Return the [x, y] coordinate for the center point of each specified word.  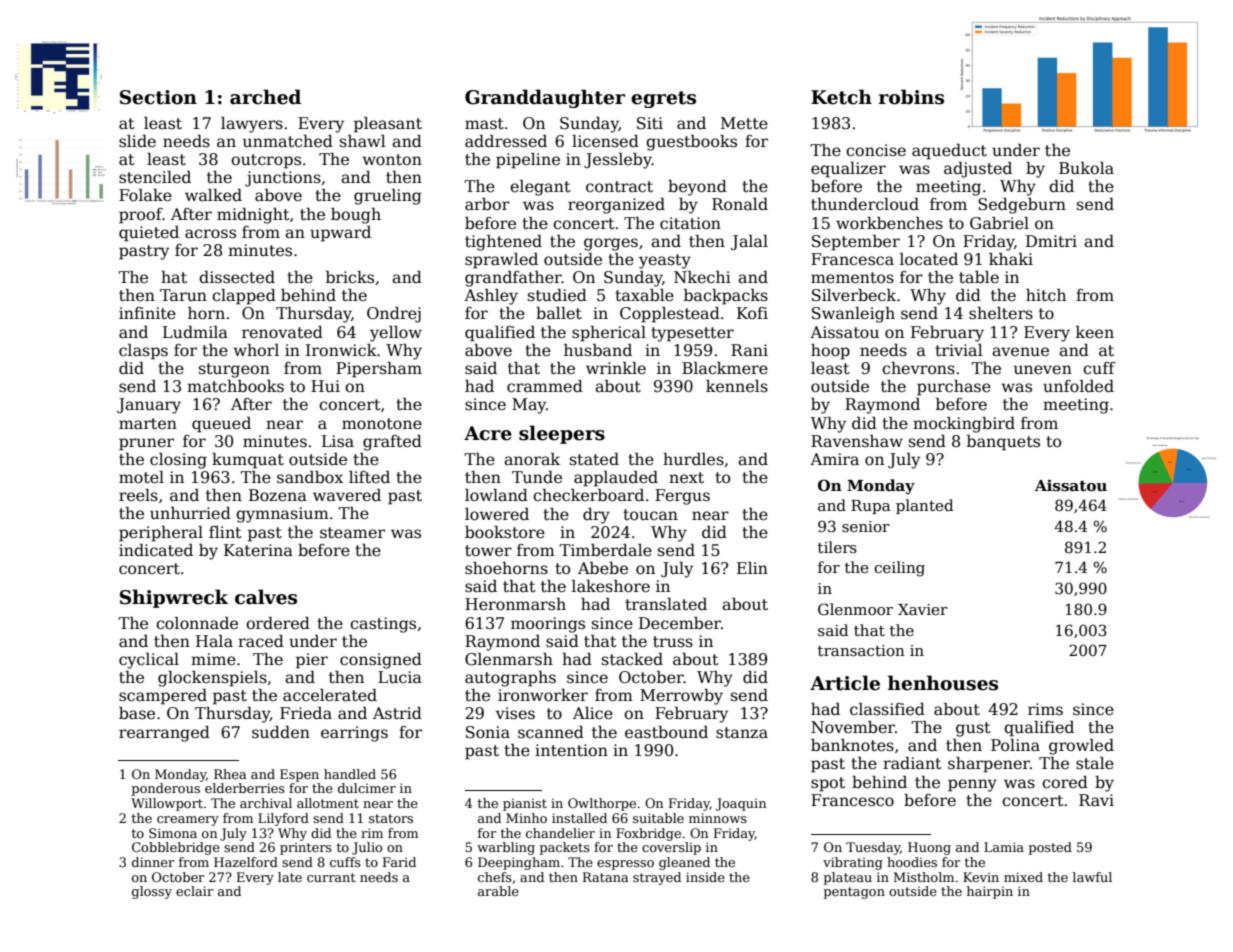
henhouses [943, 683]
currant [331, 877]
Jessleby [618, 161]
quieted [149, 234]
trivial [959, 350]
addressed [506, 141]
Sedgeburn [1022, 206]
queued [221, 425]
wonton [392, 160]
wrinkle [616, 368]
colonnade [197, 623]
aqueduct [949, 152]
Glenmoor [855, 609]
